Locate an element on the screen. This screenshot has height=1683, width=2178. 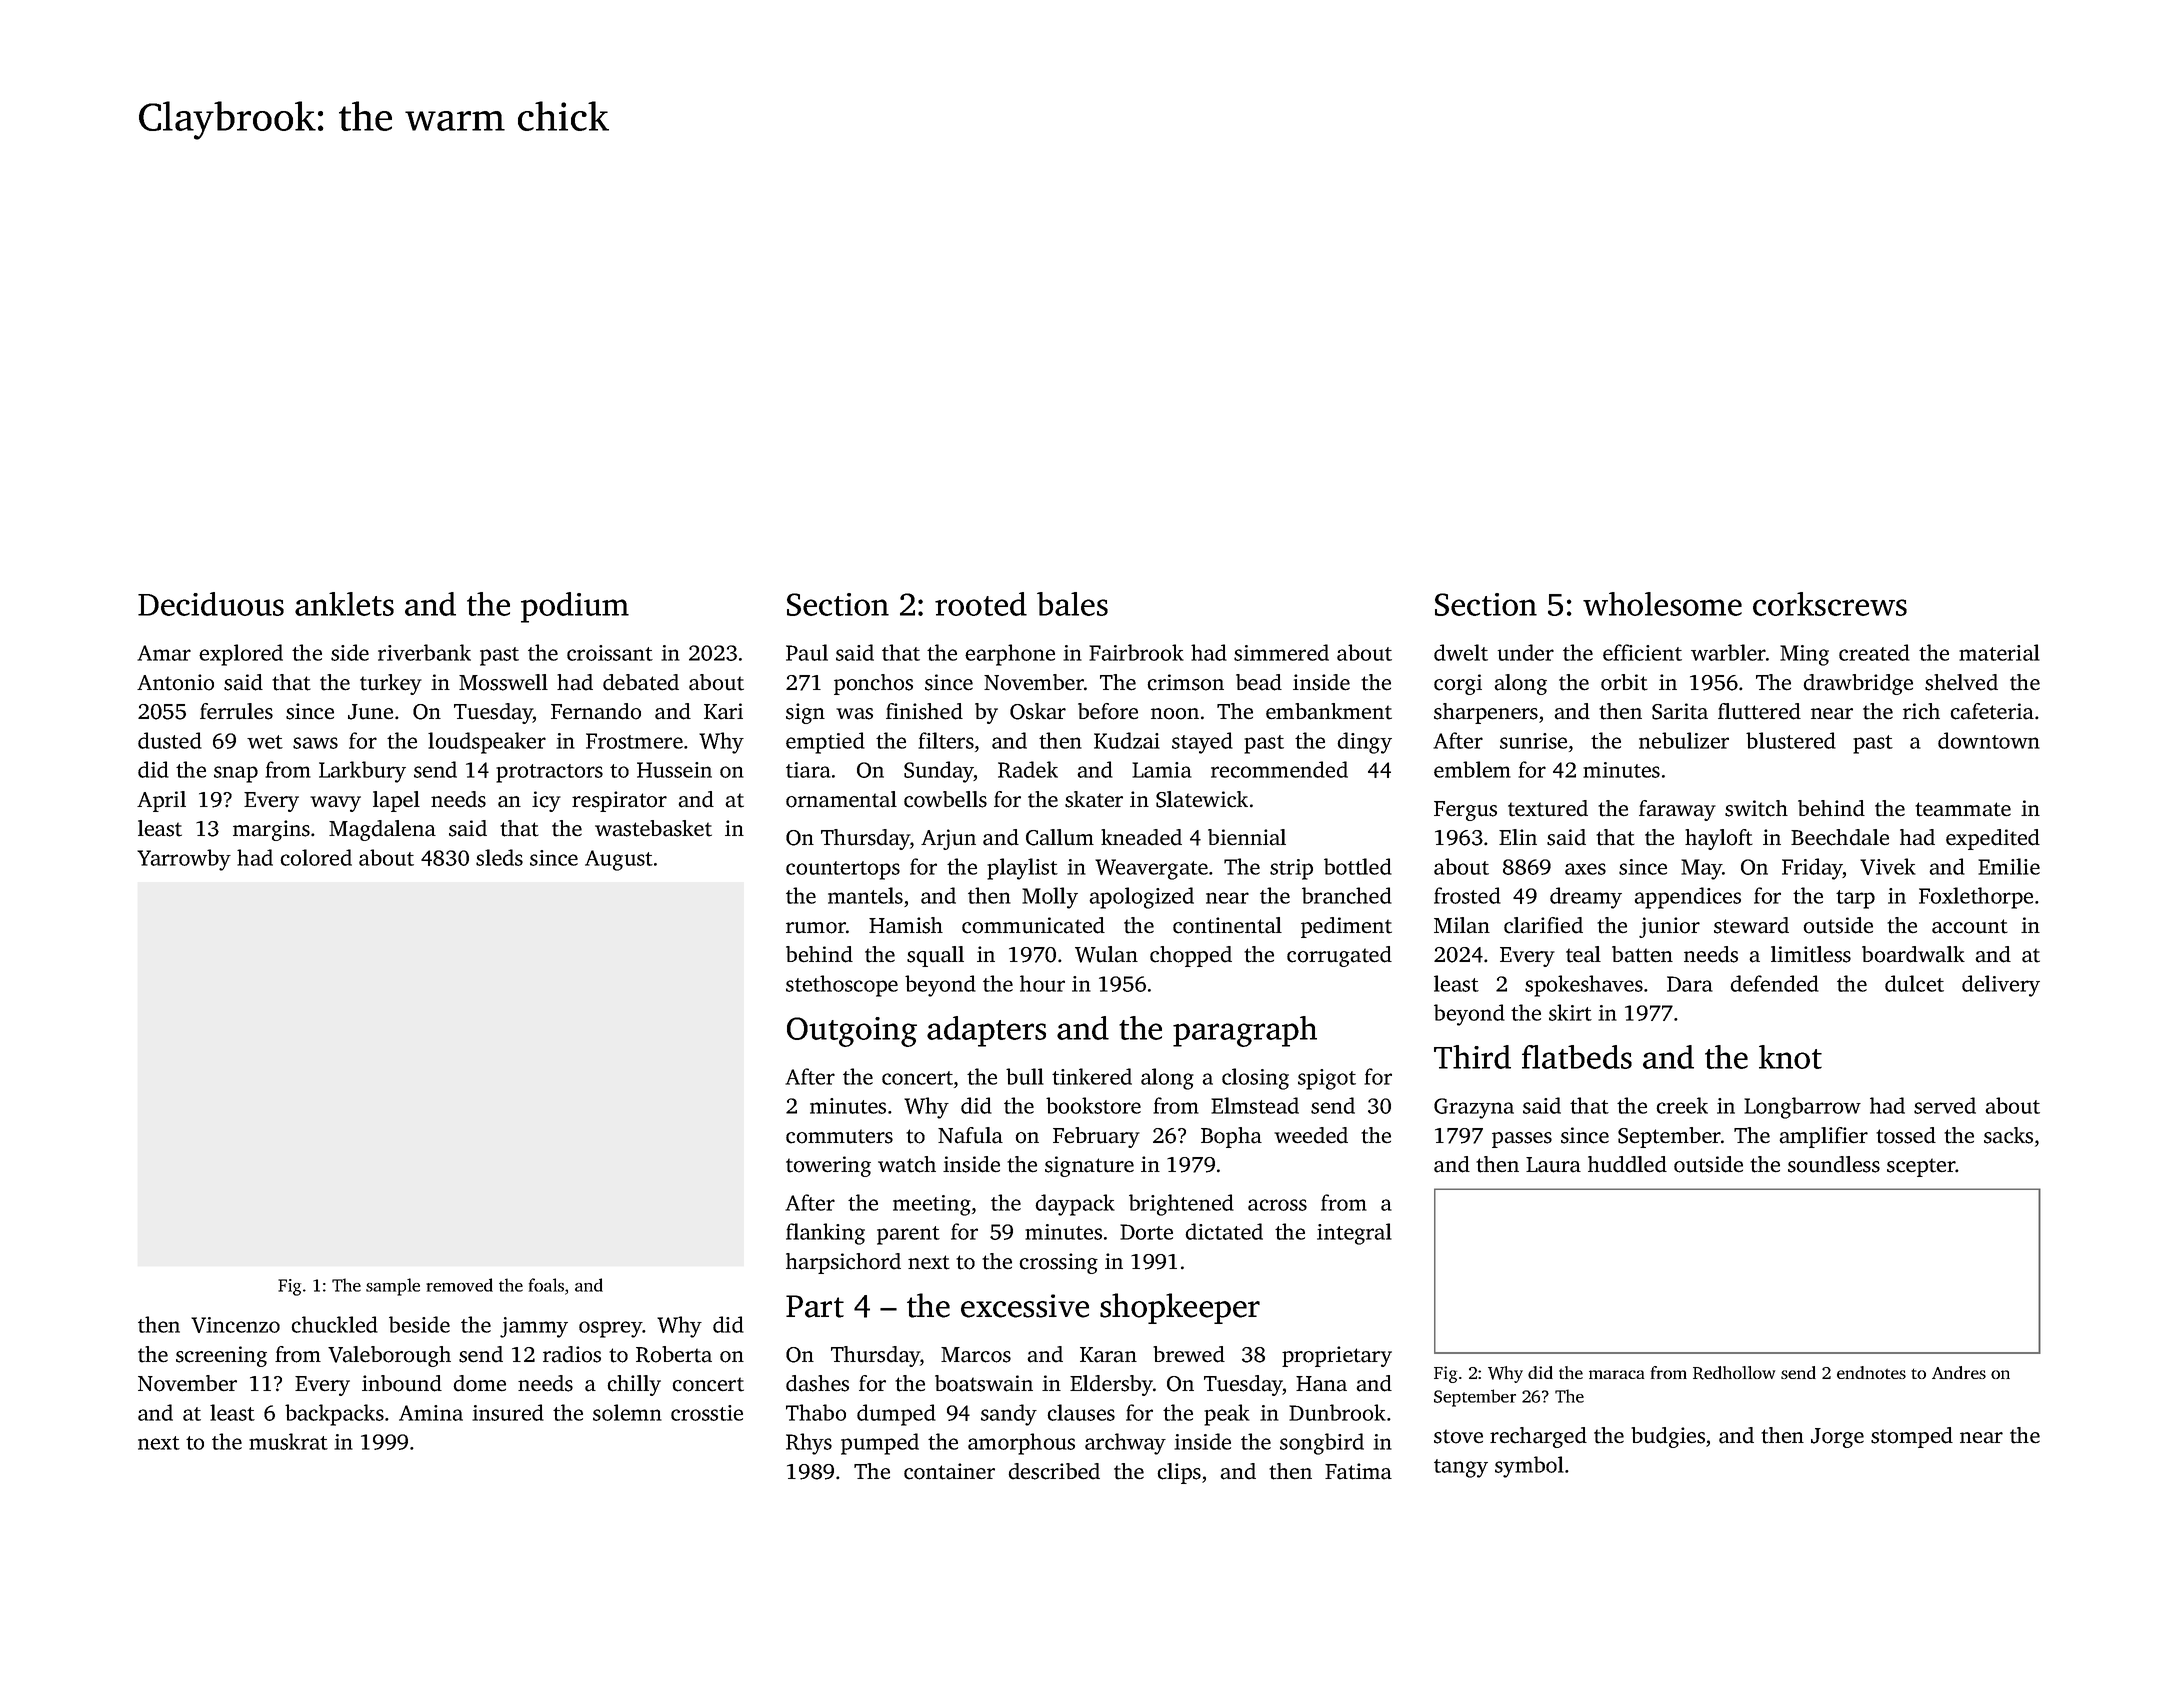
cafeteria is located at coordinates (1992, 711).
